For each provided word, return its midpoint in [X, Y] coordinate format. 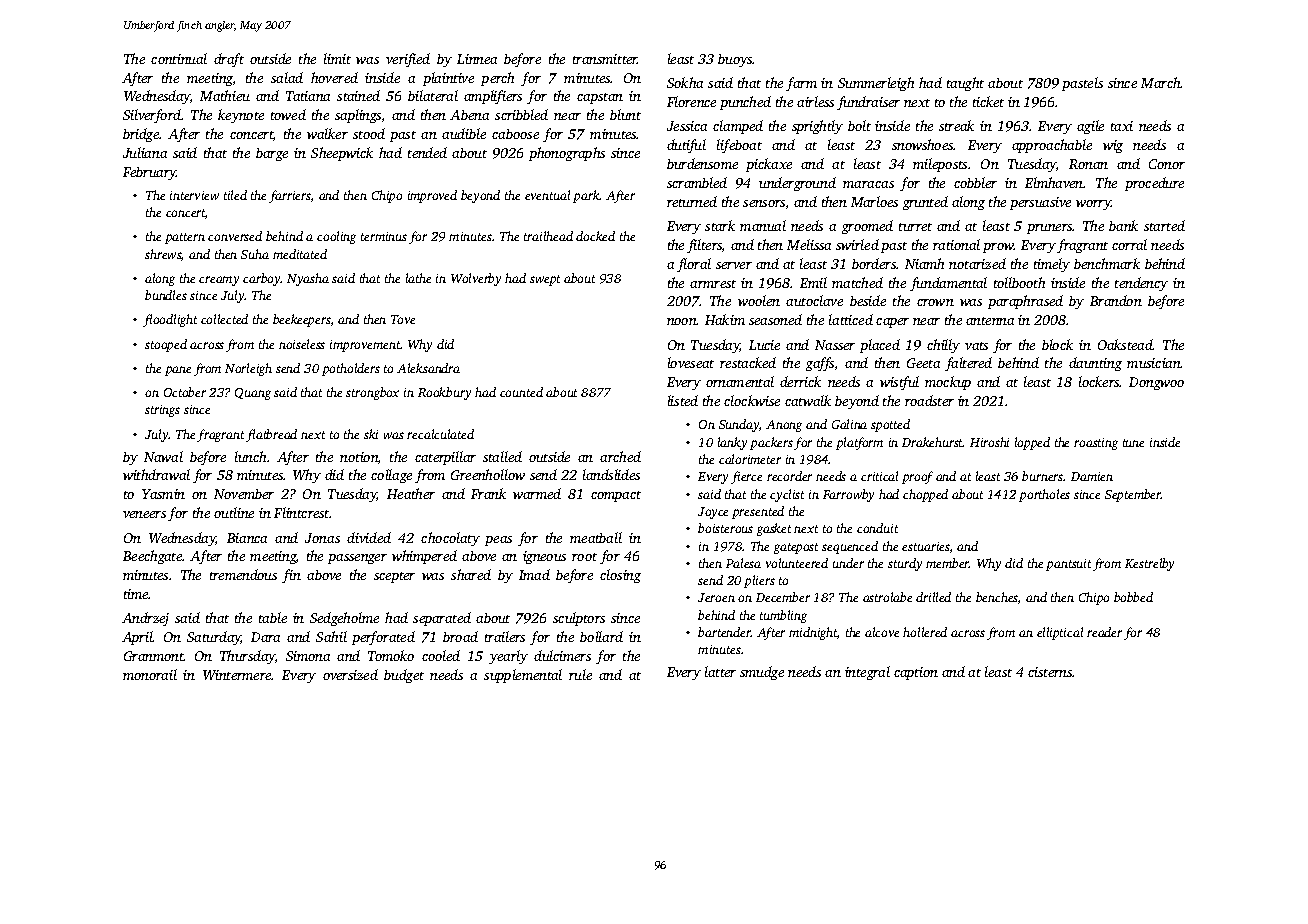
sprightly [817, 127]
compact [616, 496]
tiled [235, 195]
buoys [735, 60]
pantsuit [1068, 565]
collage [391, 476]
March [1161, 82]
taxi [1122, 126]
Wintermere [237, 675]
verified [408, 60]
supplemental [523, 676]
